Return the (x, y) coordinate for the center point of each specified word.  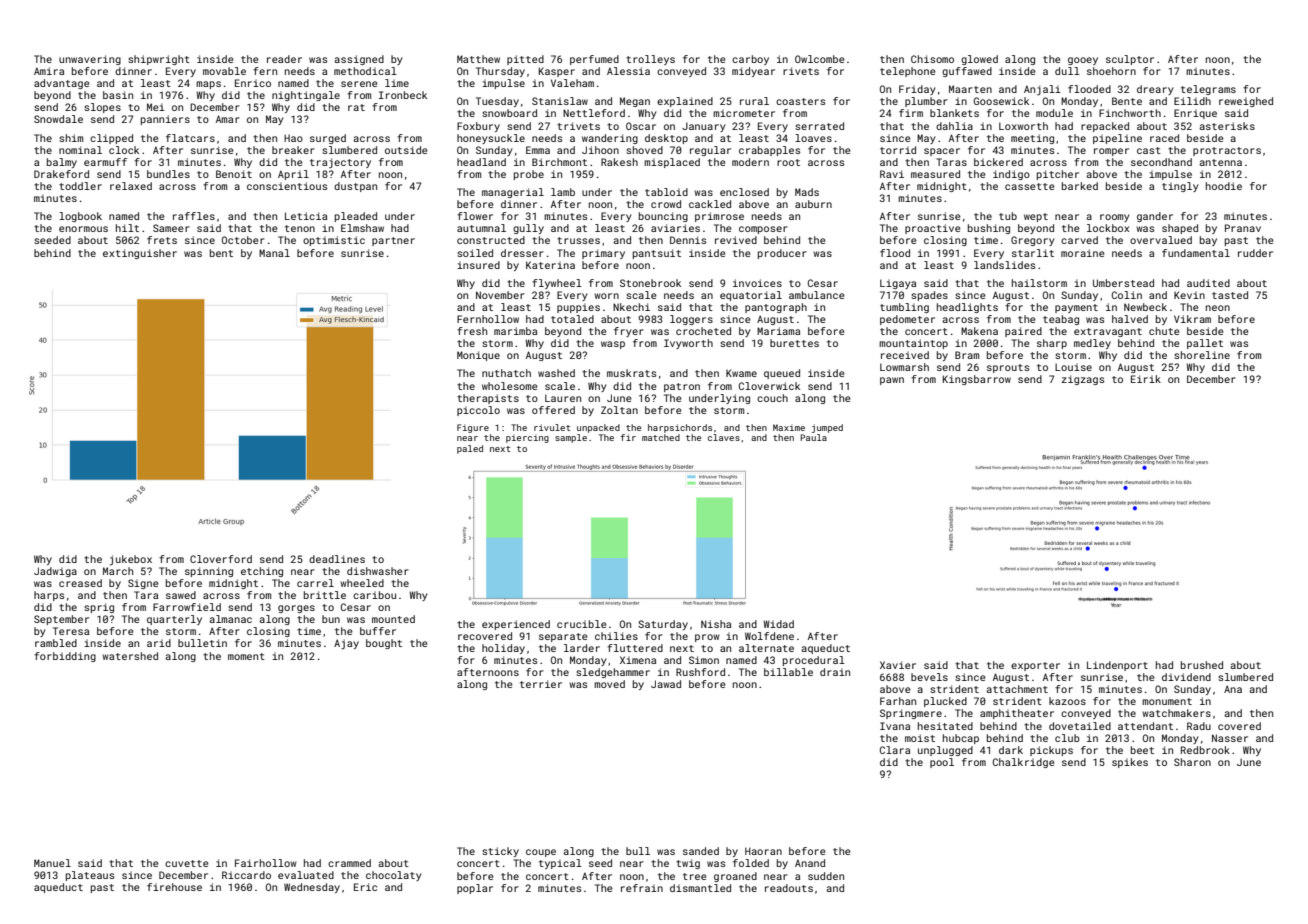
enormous (83, 229)
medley (1092, 344)
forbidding (65, 657)
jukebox (131, 560)
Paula (813, 437)
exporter (1035, 666)
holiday (503, 649)
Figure (473, 428)
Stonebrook (650, 283)
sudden (826, 876)
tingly (1180, 187)
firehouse (174, 887)
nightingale (306, 96)
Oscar (641, 126)
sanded (701, 851)
